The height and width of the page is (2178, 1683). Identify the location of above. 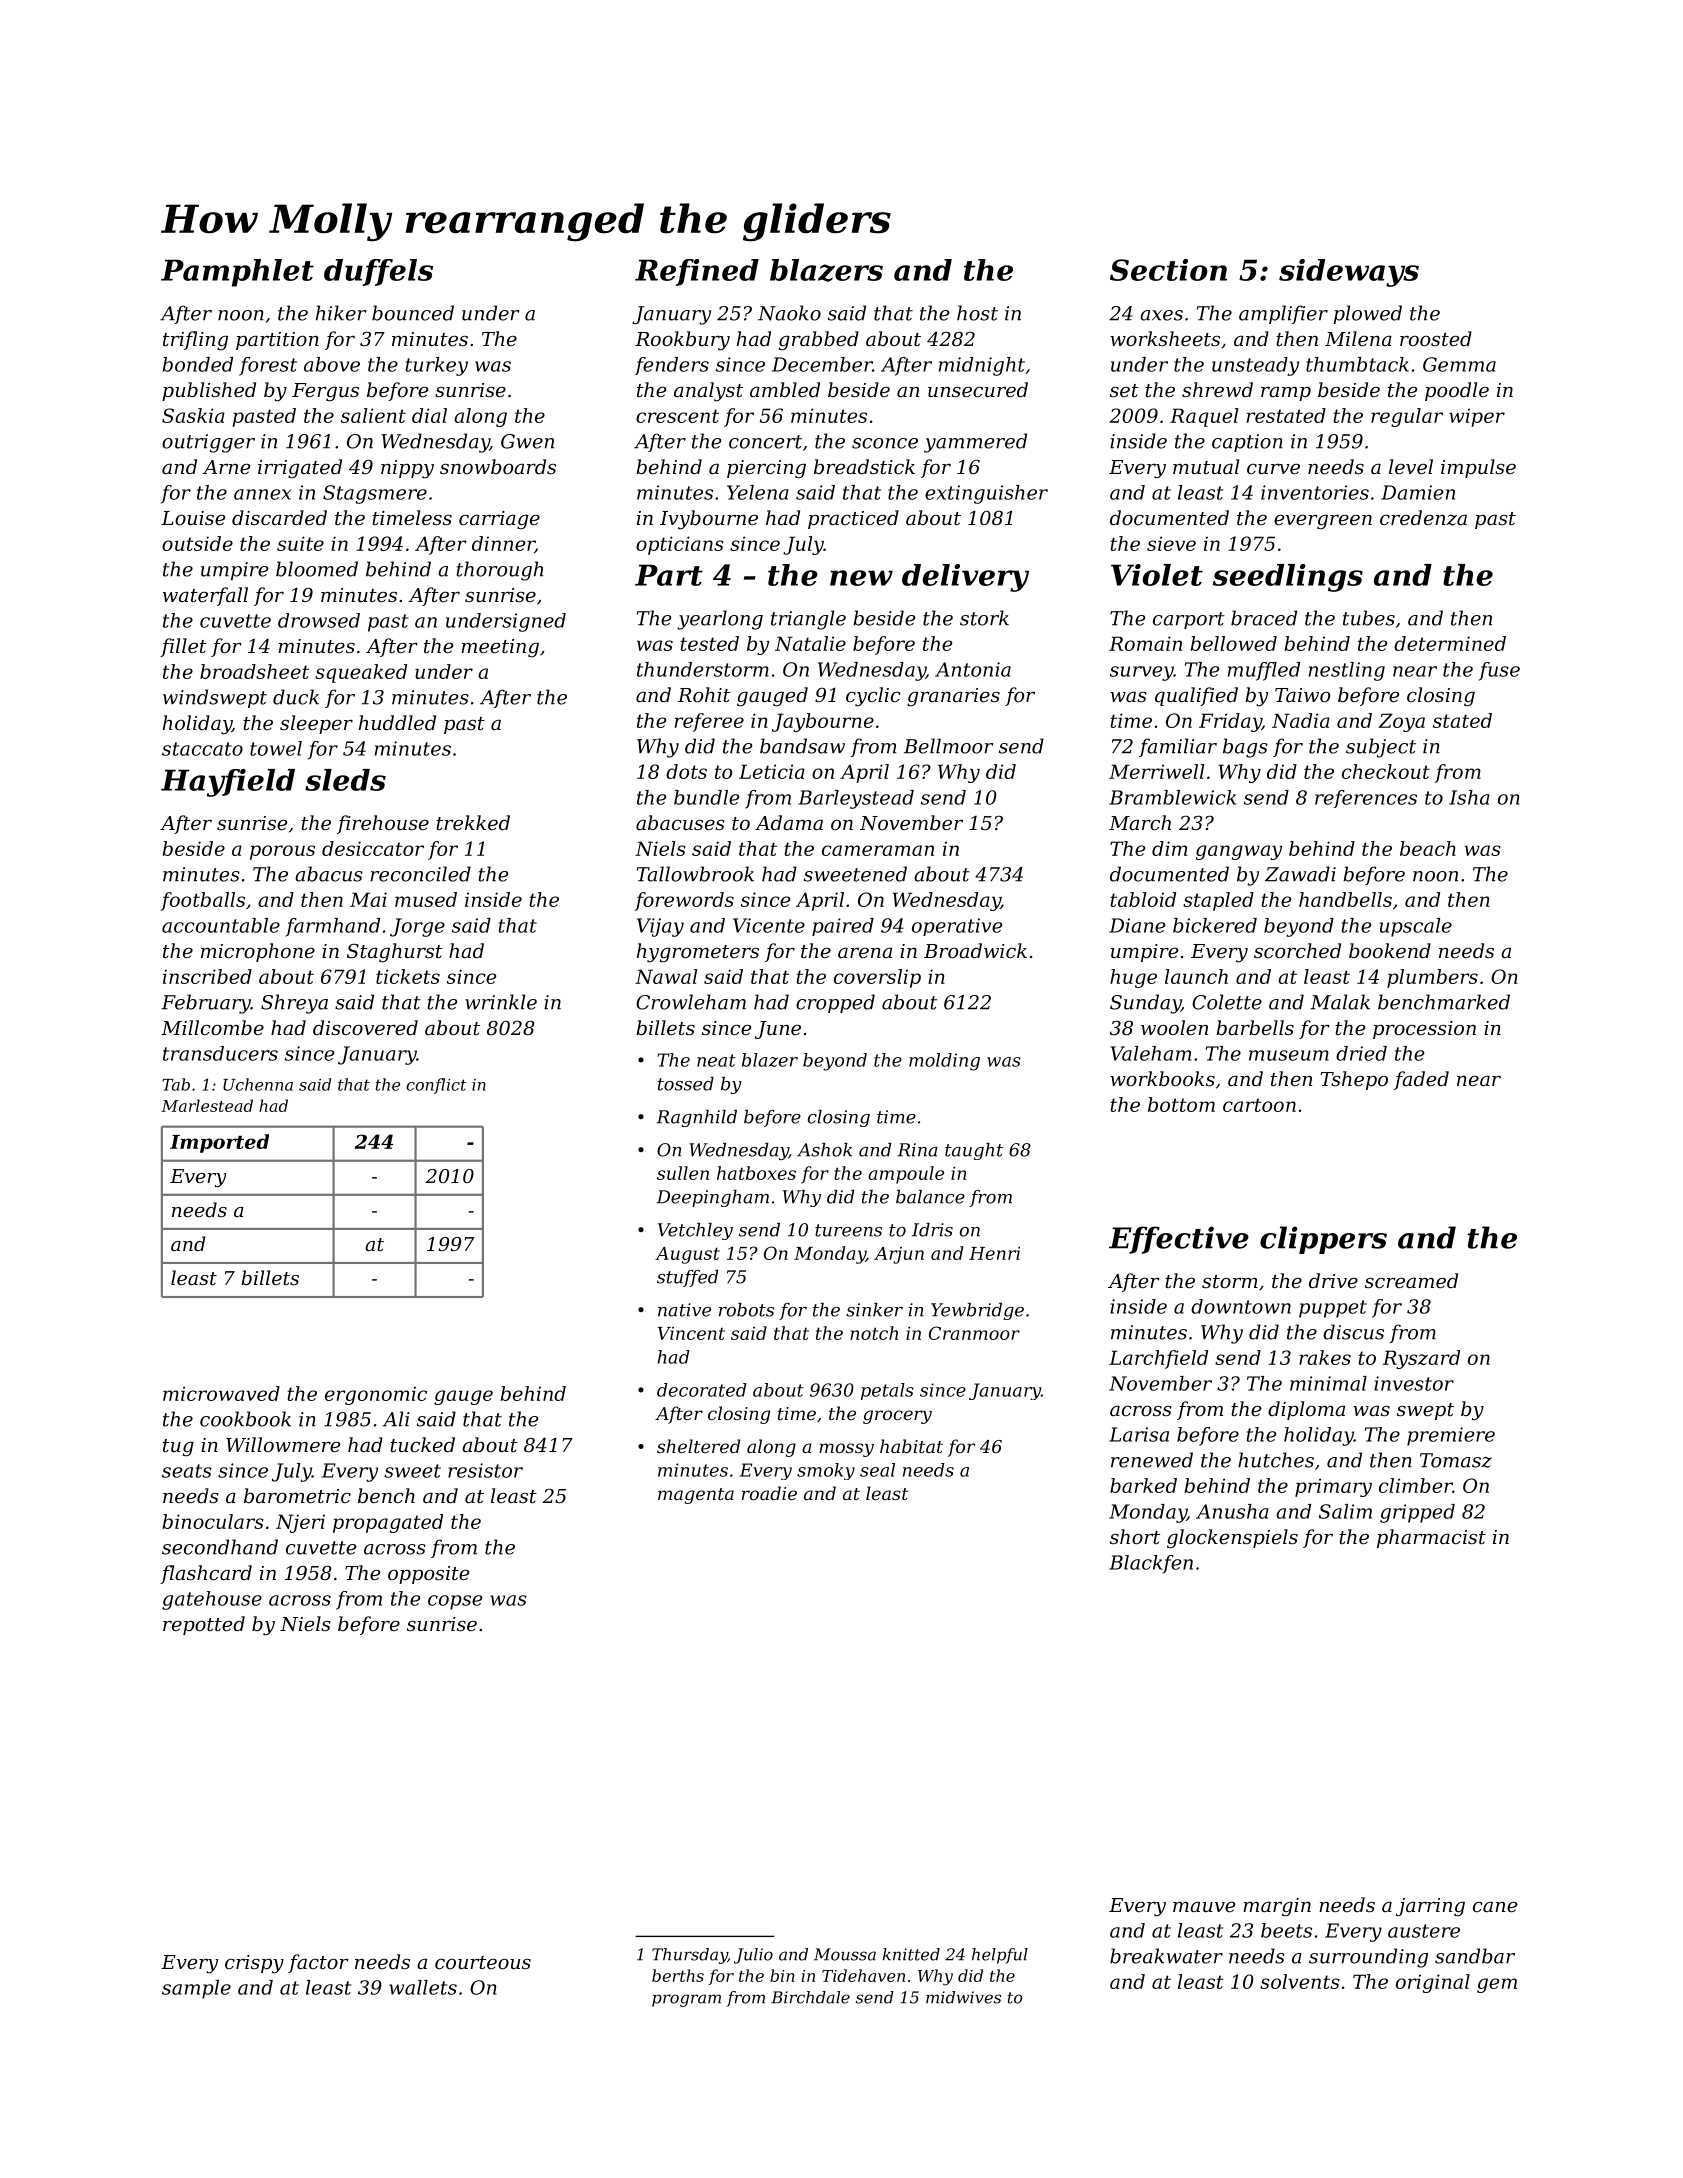
(332, 364).
